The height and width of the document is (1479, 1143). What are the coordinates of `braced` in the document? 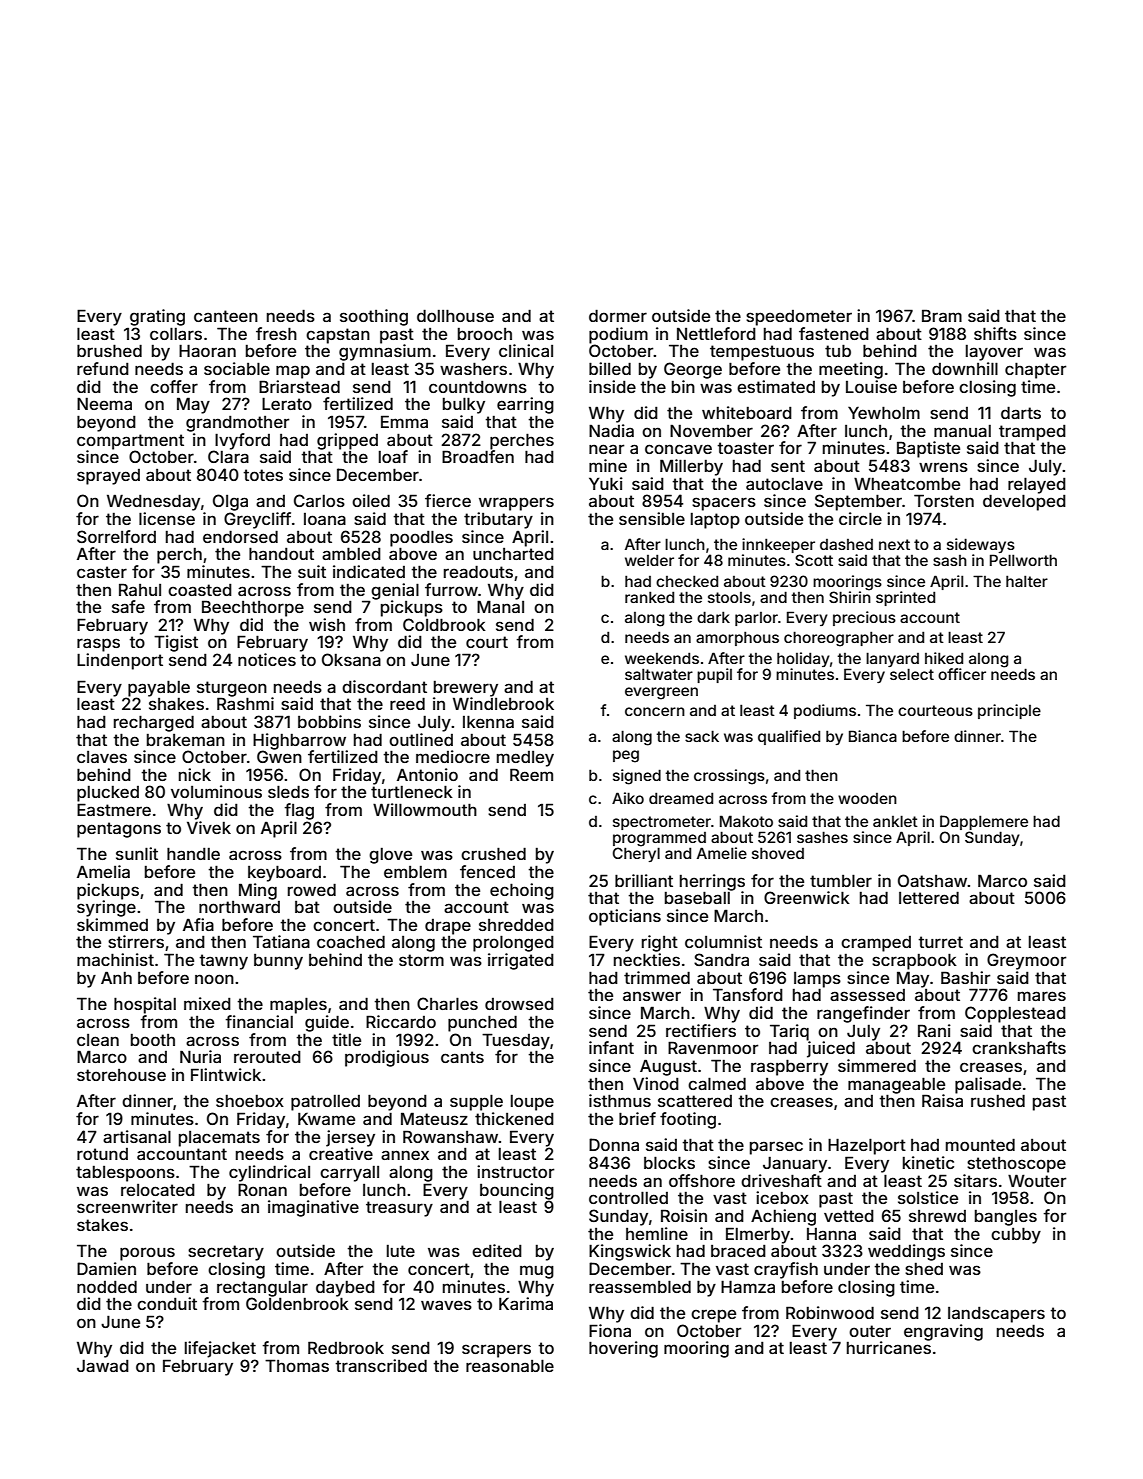 It's located at (738, 1251).
